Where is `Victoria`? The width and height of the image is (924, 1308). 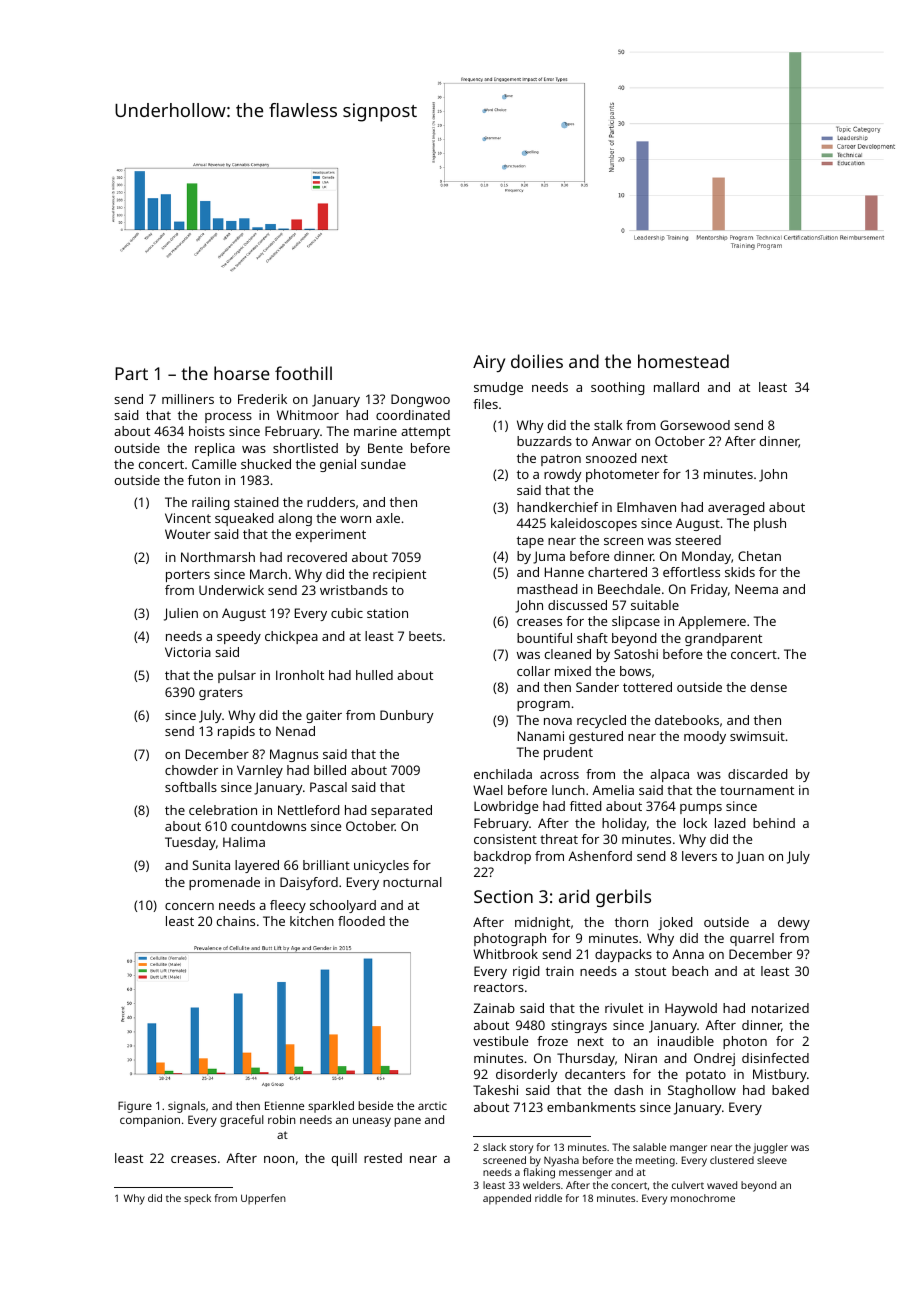 Victoria is located at coordinates (188, 652).
